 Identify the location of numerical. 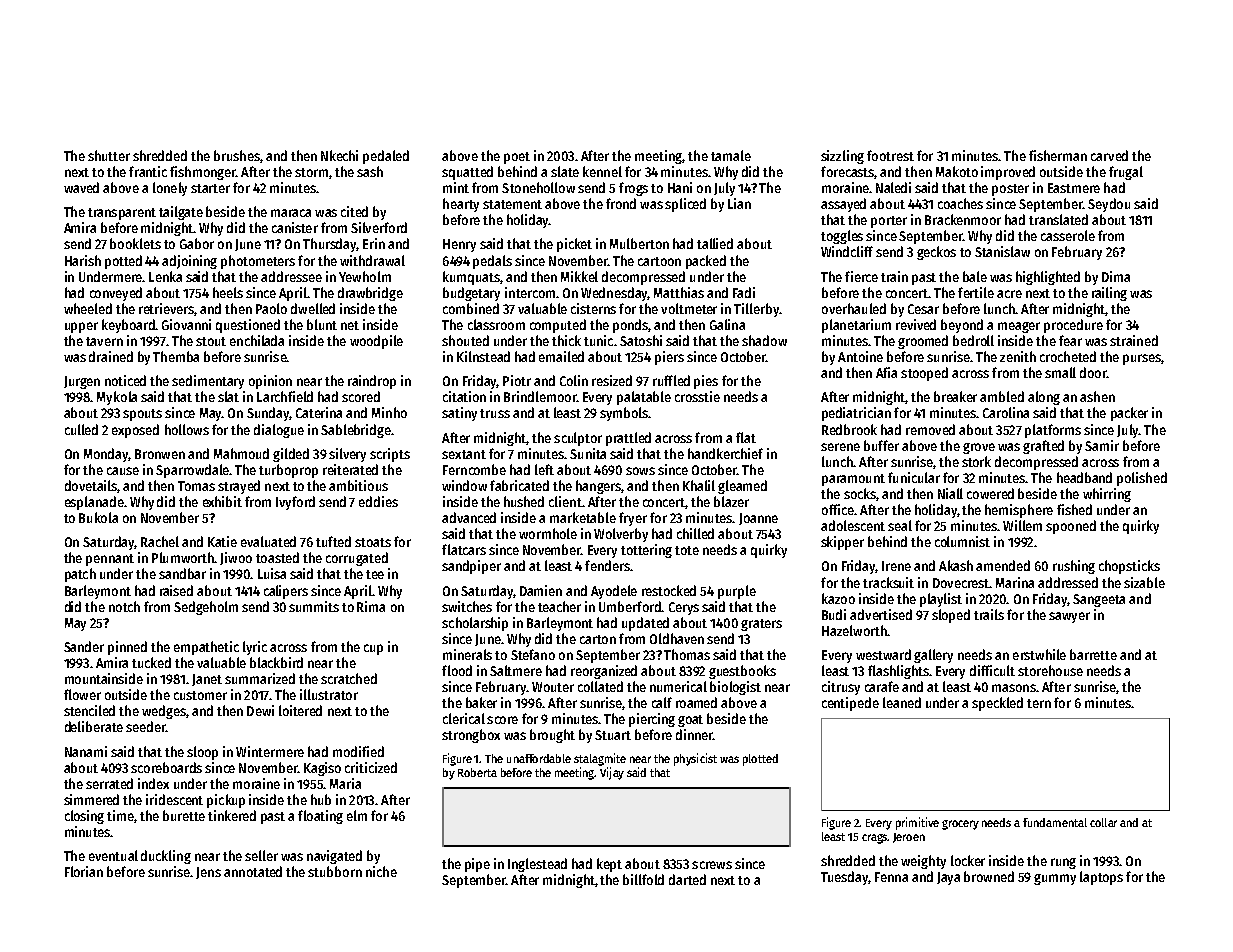
(678, 686).
